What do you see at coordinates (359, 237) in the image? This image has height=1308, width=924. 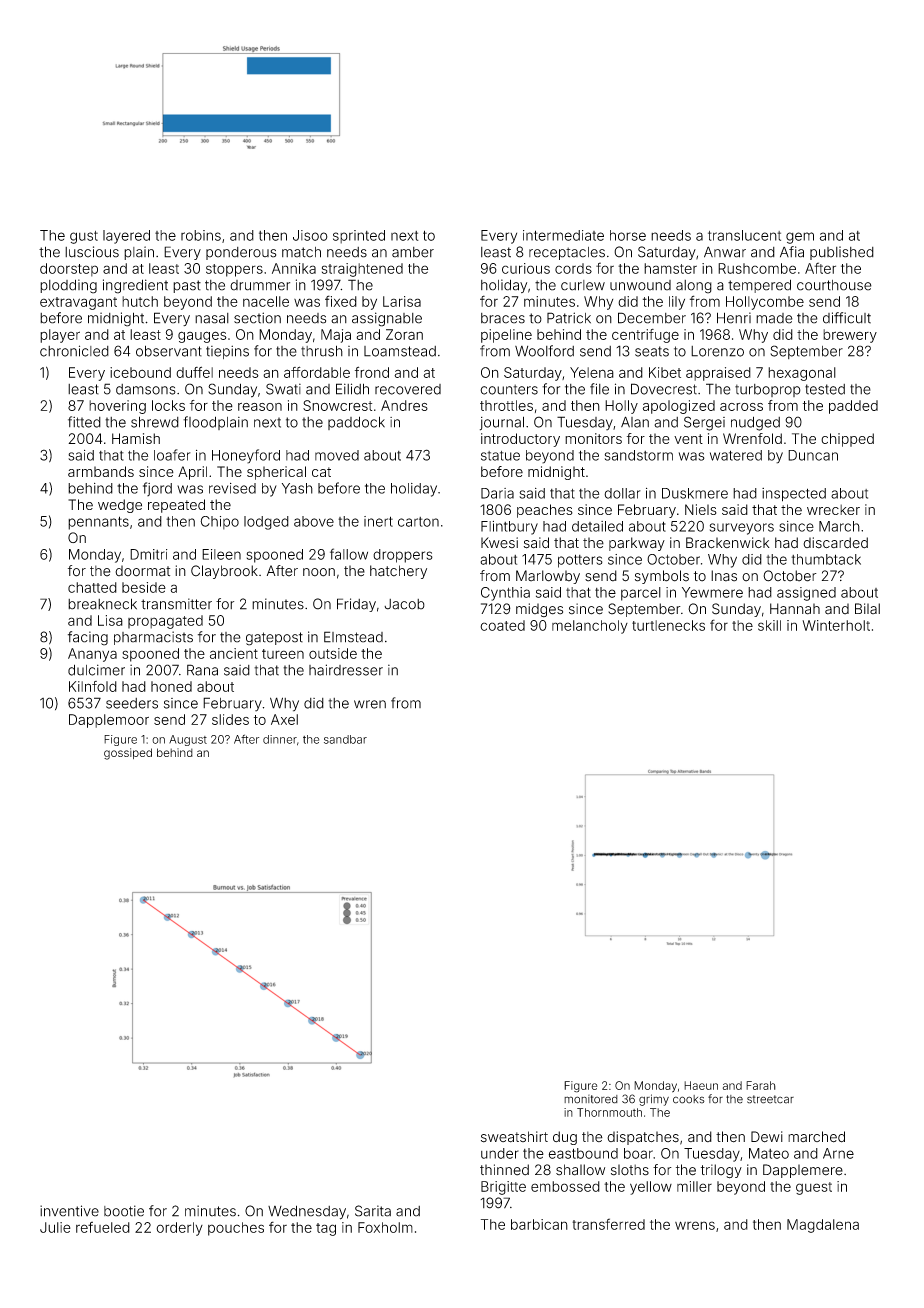 I see `sprinted` at bounding box center [359, 237].
